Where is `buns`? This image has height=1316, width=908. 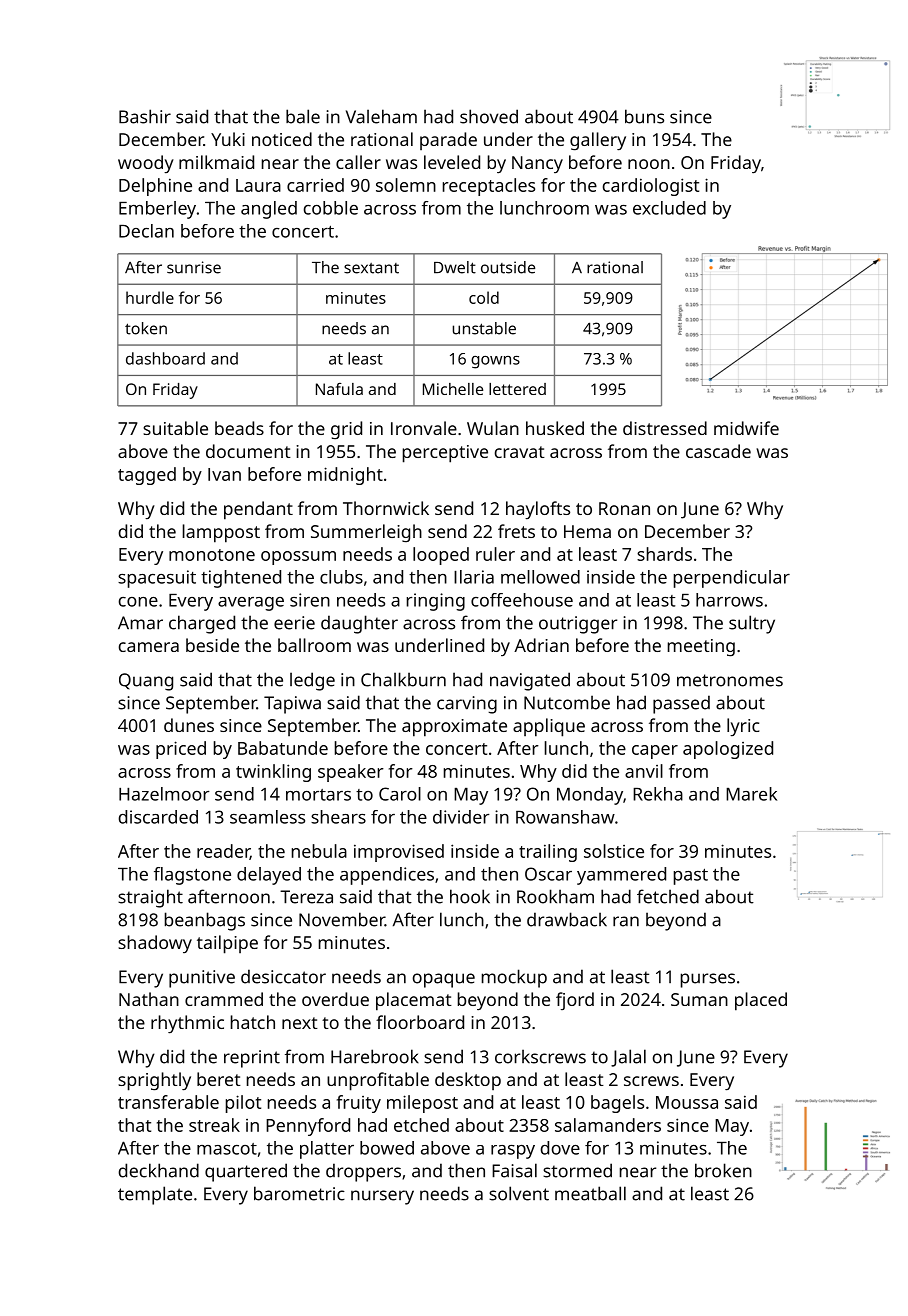
buns is located at coordinates (644, 116).
